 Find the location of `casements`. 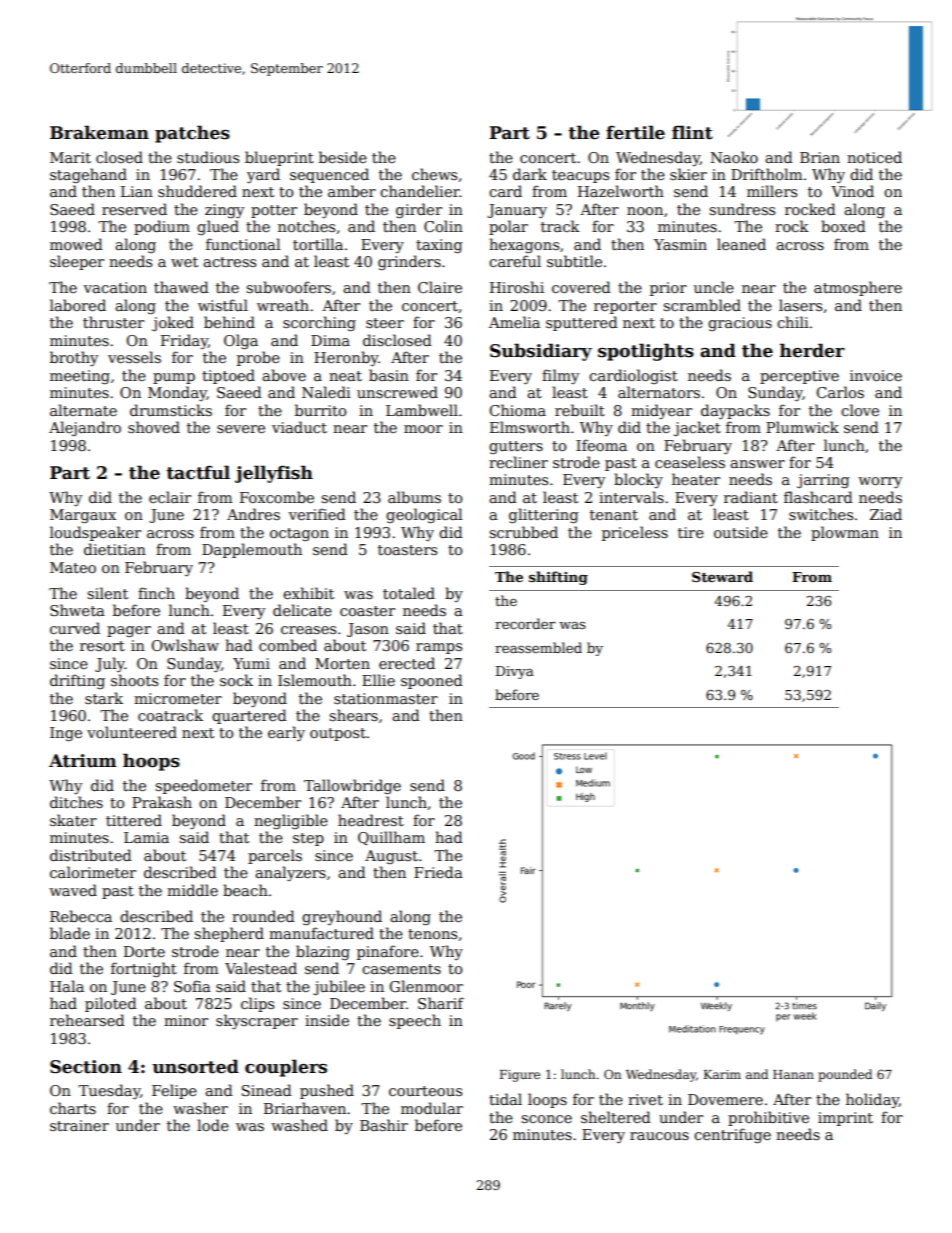

casements is located at coordinates (401, 969).
